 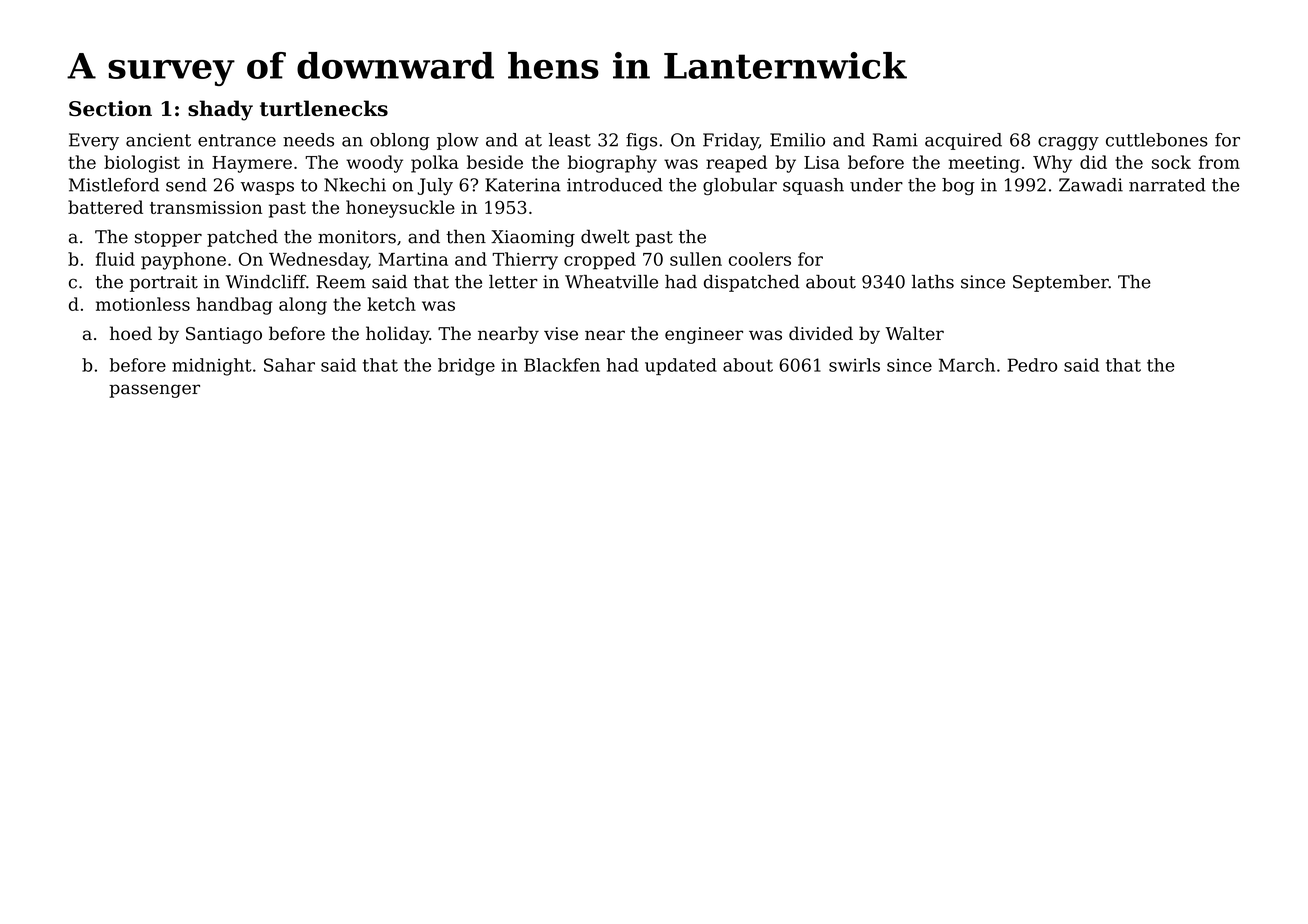 What do you see at coordinates (154, 391) in the page?
I see `passenger` at bounding box center [154, 391].
